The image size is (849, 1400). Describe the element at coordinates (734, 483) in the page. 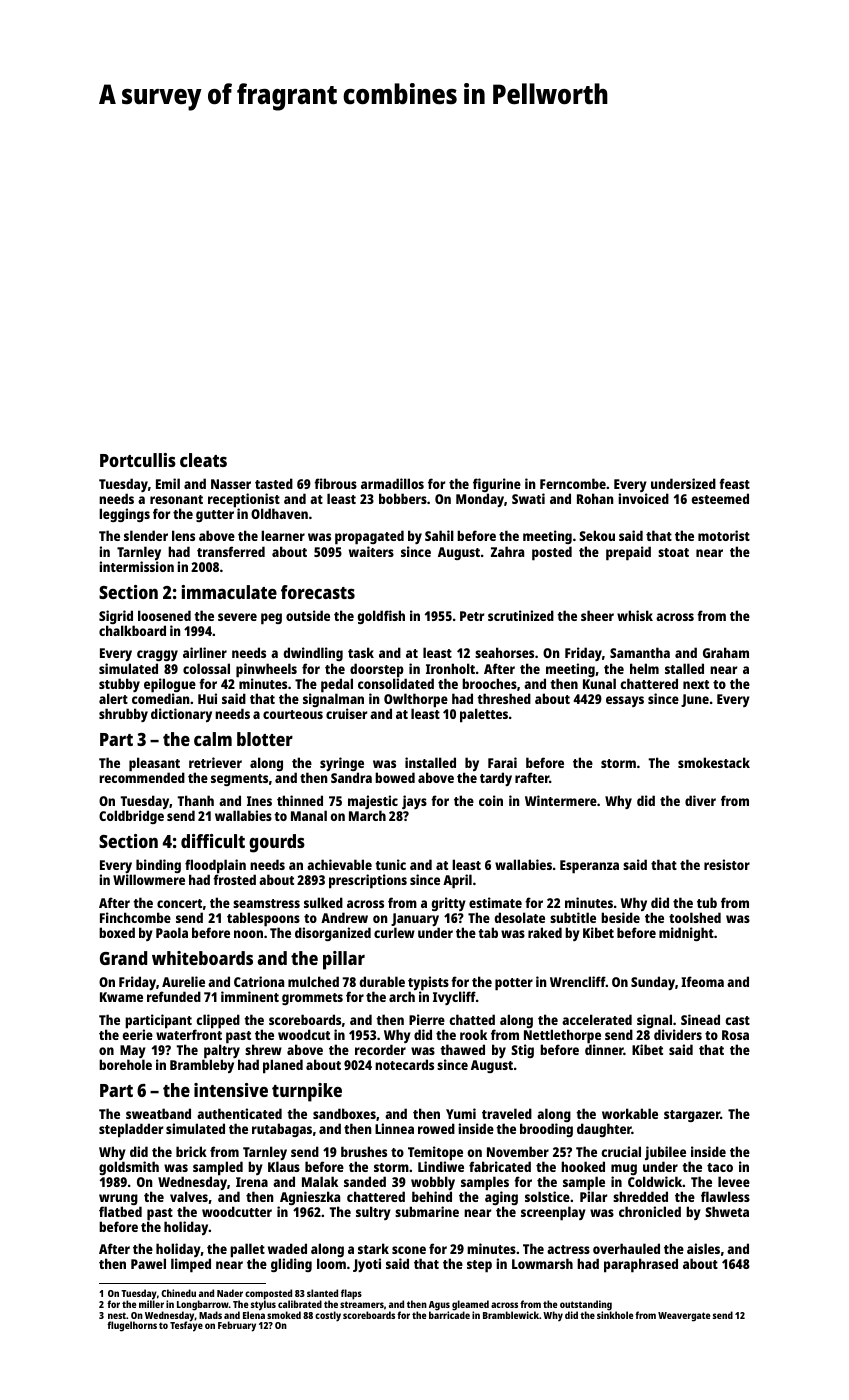

I see `feast` at that location.
